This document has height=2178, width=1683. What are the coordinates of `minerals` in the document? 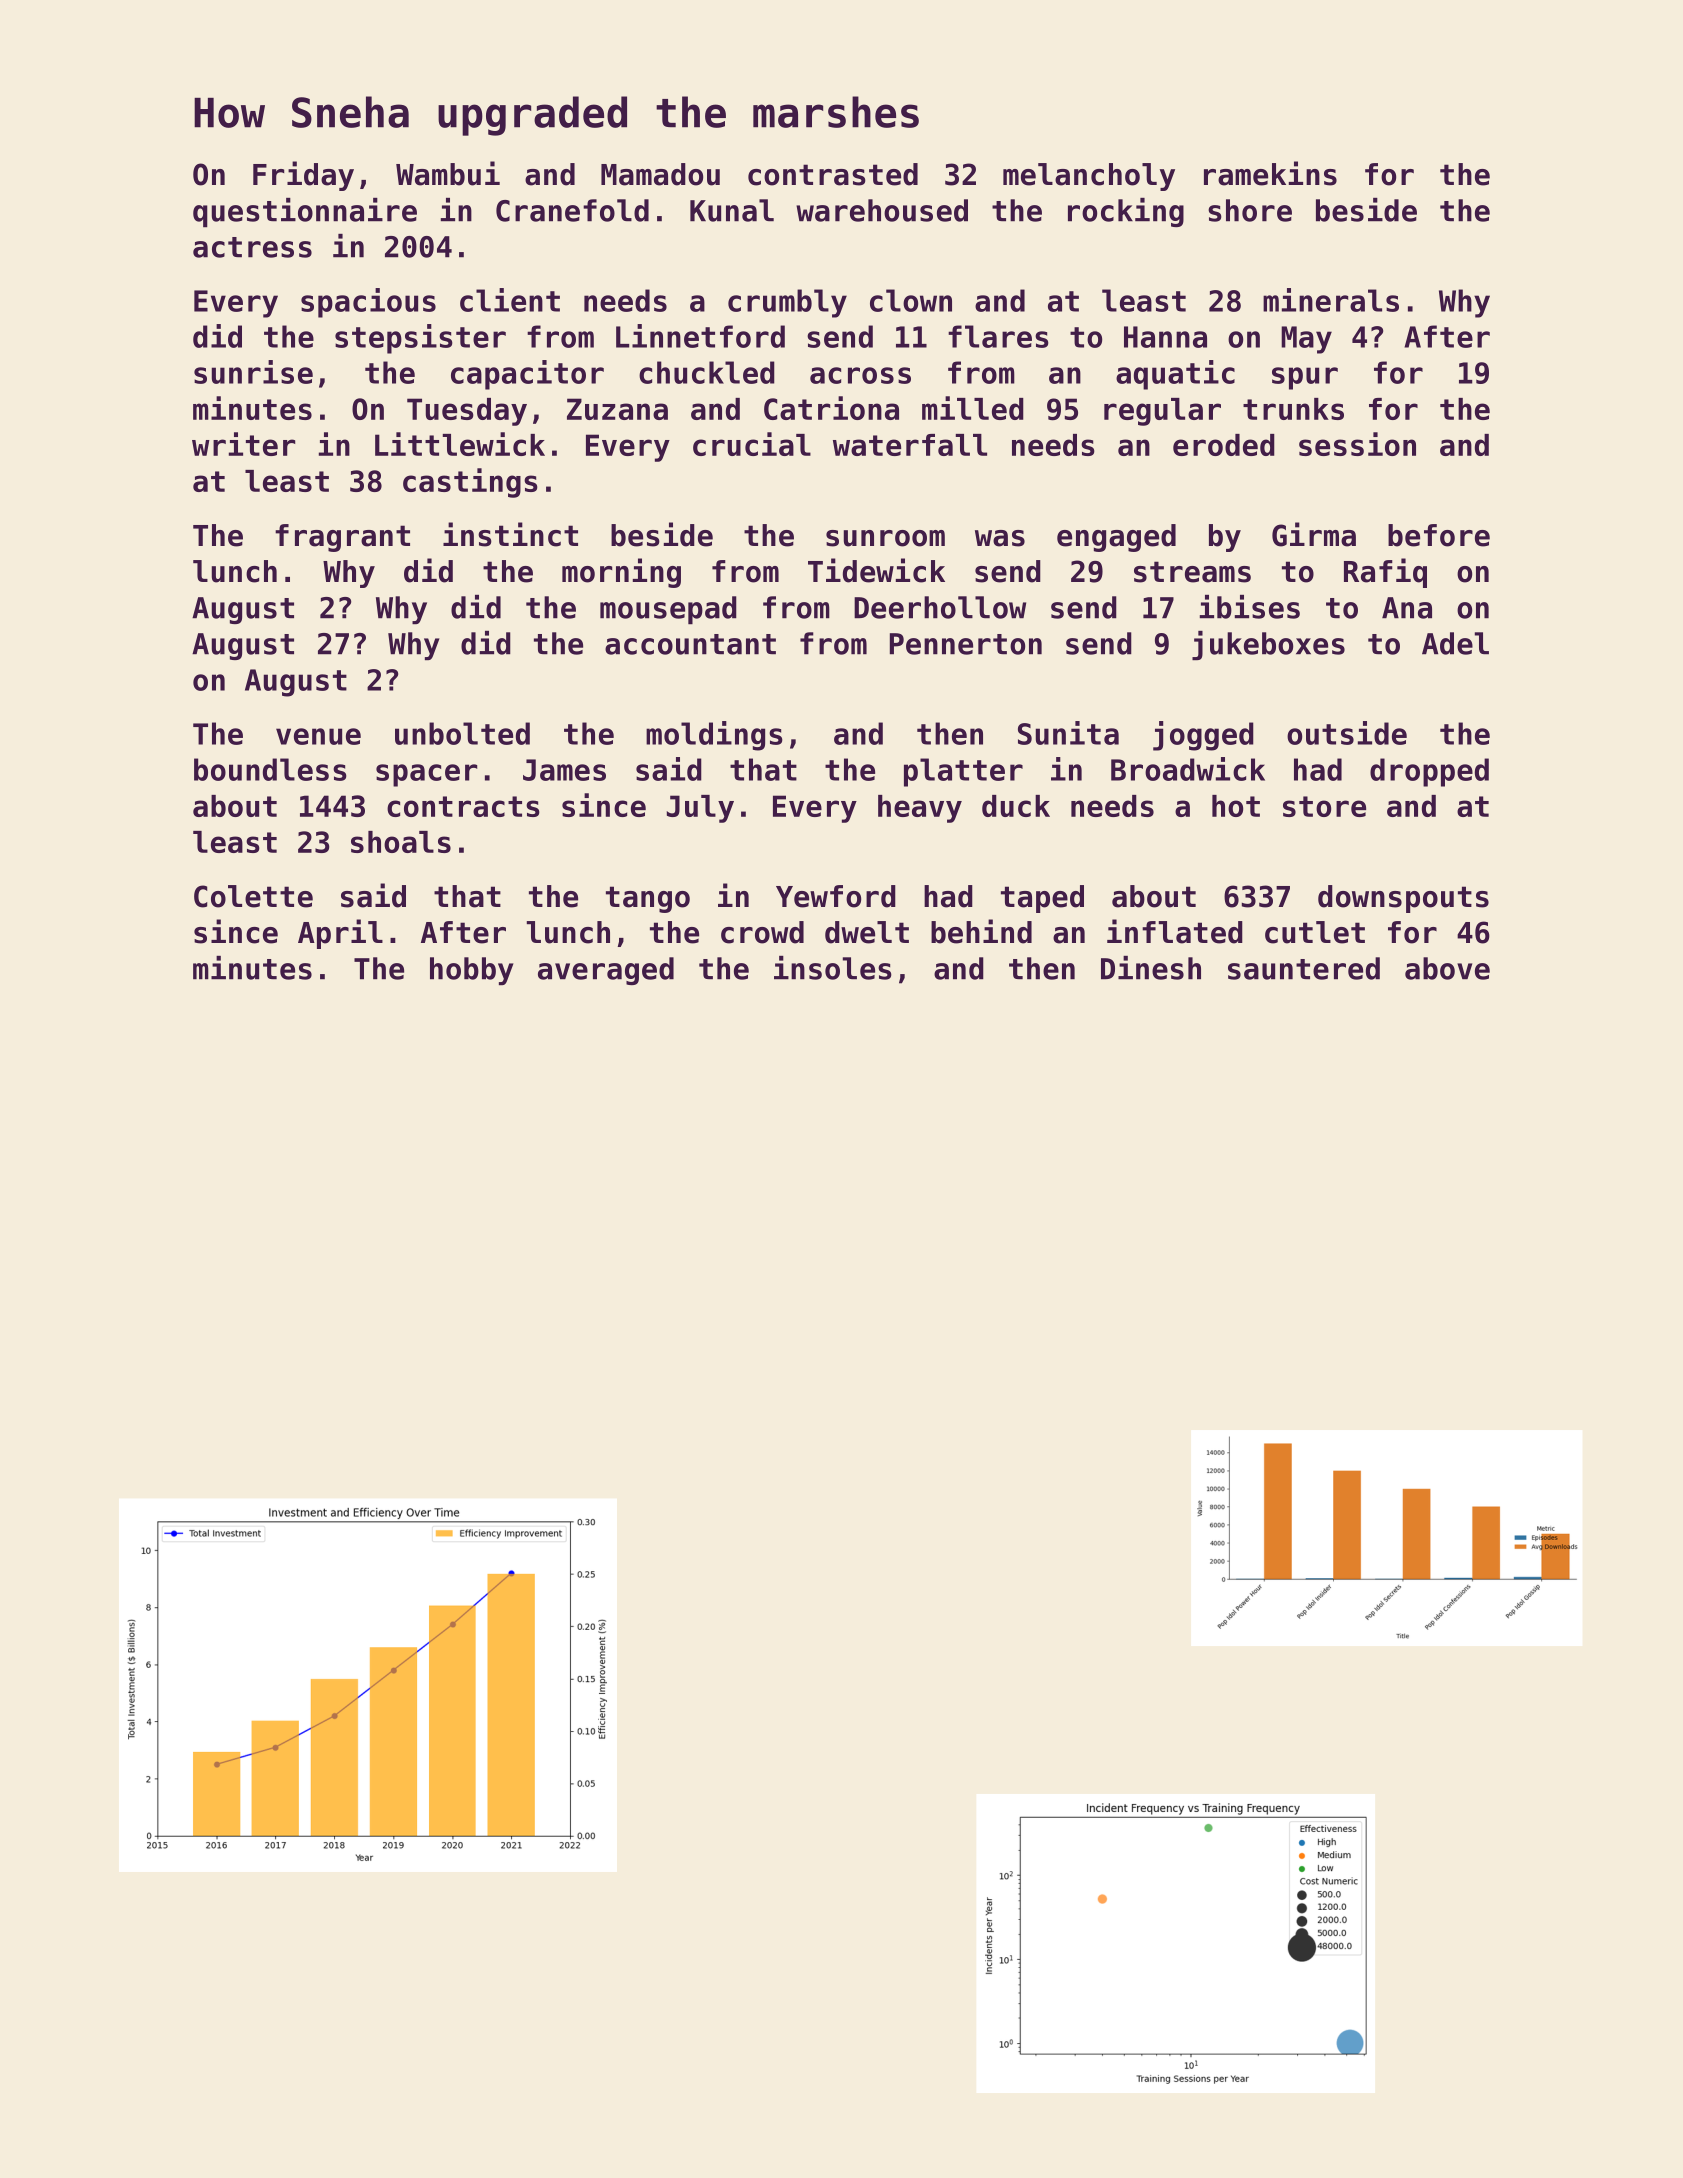 It's located at (1331, 300).
